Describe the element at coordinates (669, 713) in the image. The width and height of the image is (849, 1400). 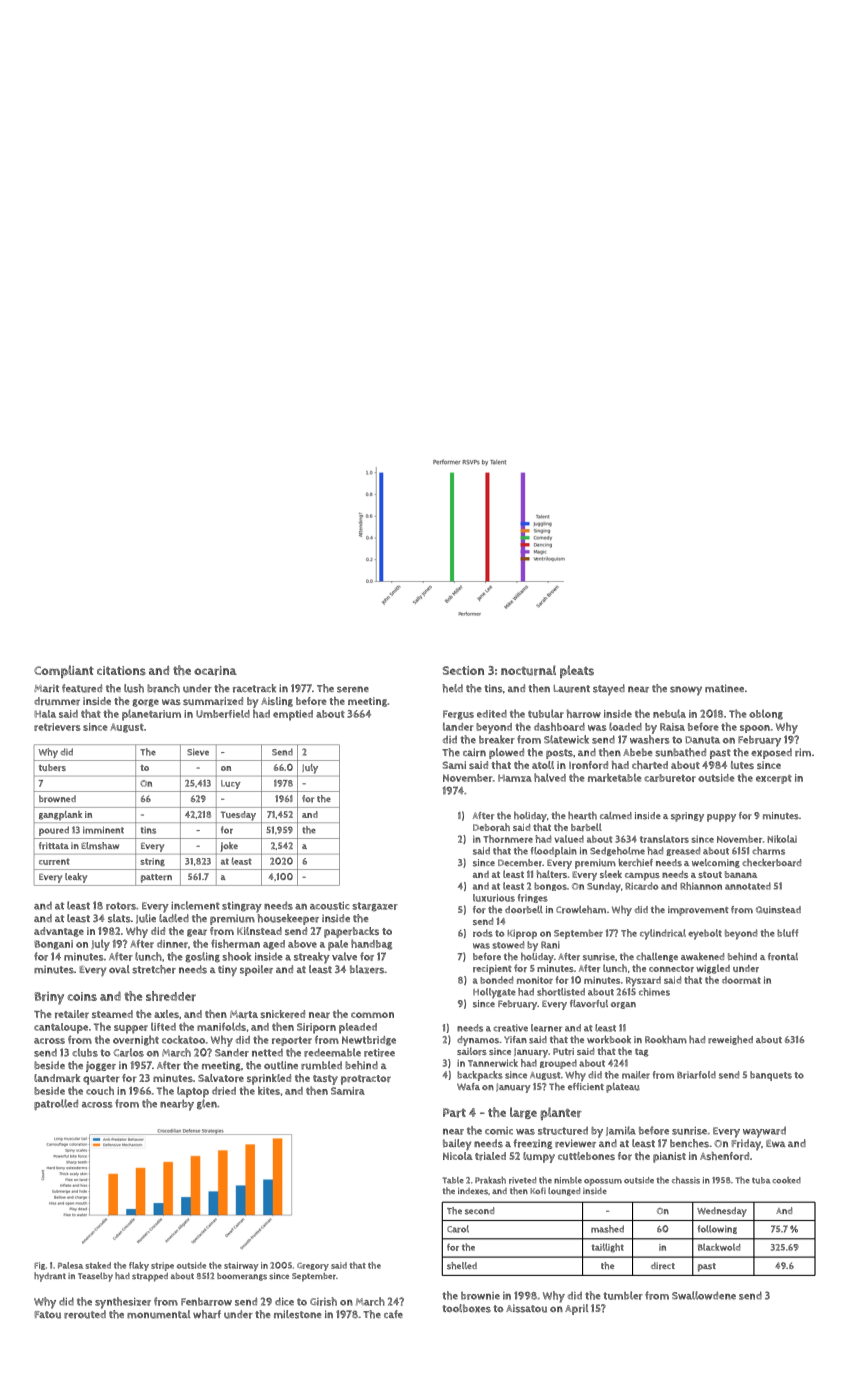
I see `nebula` at that location.
